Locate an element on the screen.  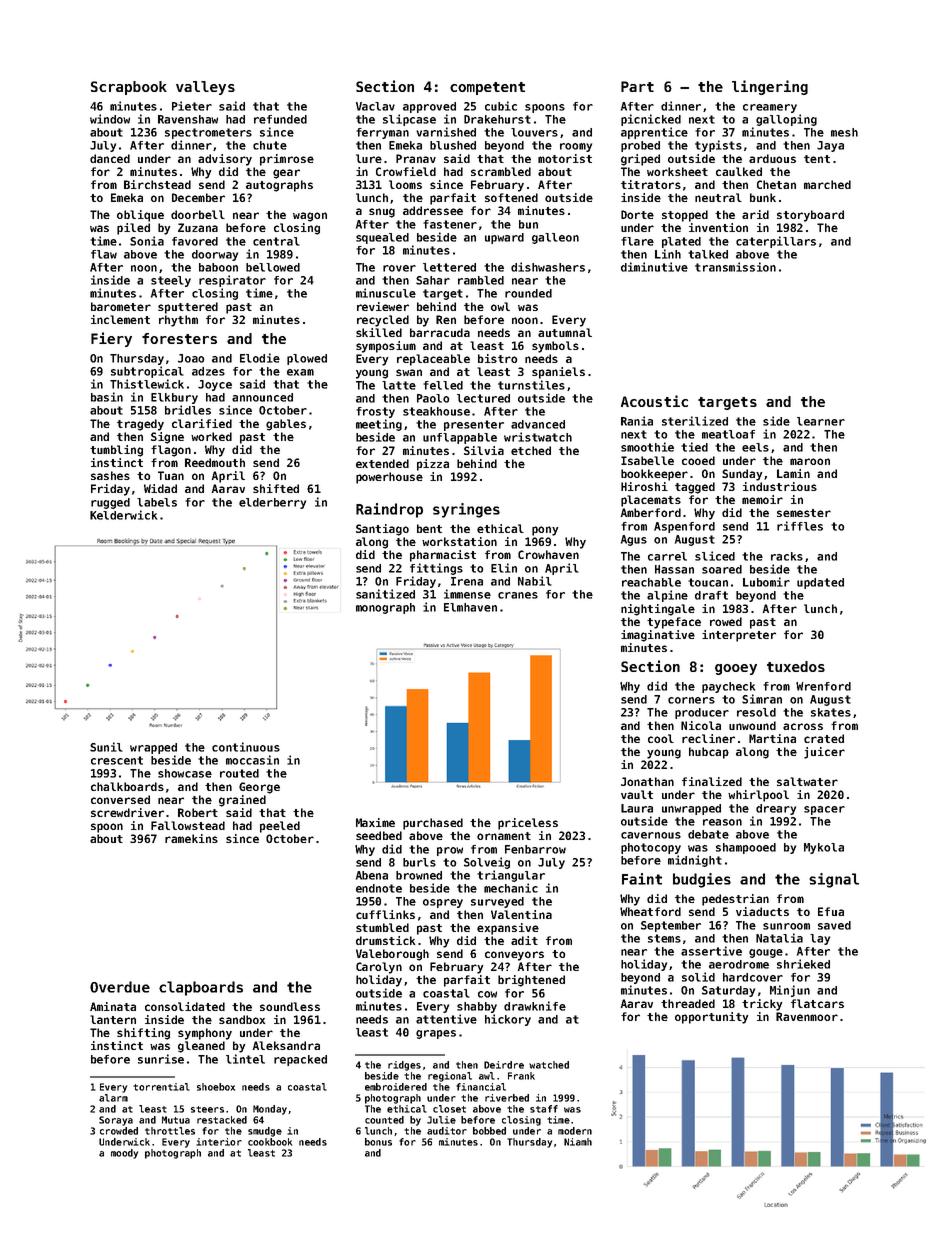
tagged is located at coordinates (695, 488).
